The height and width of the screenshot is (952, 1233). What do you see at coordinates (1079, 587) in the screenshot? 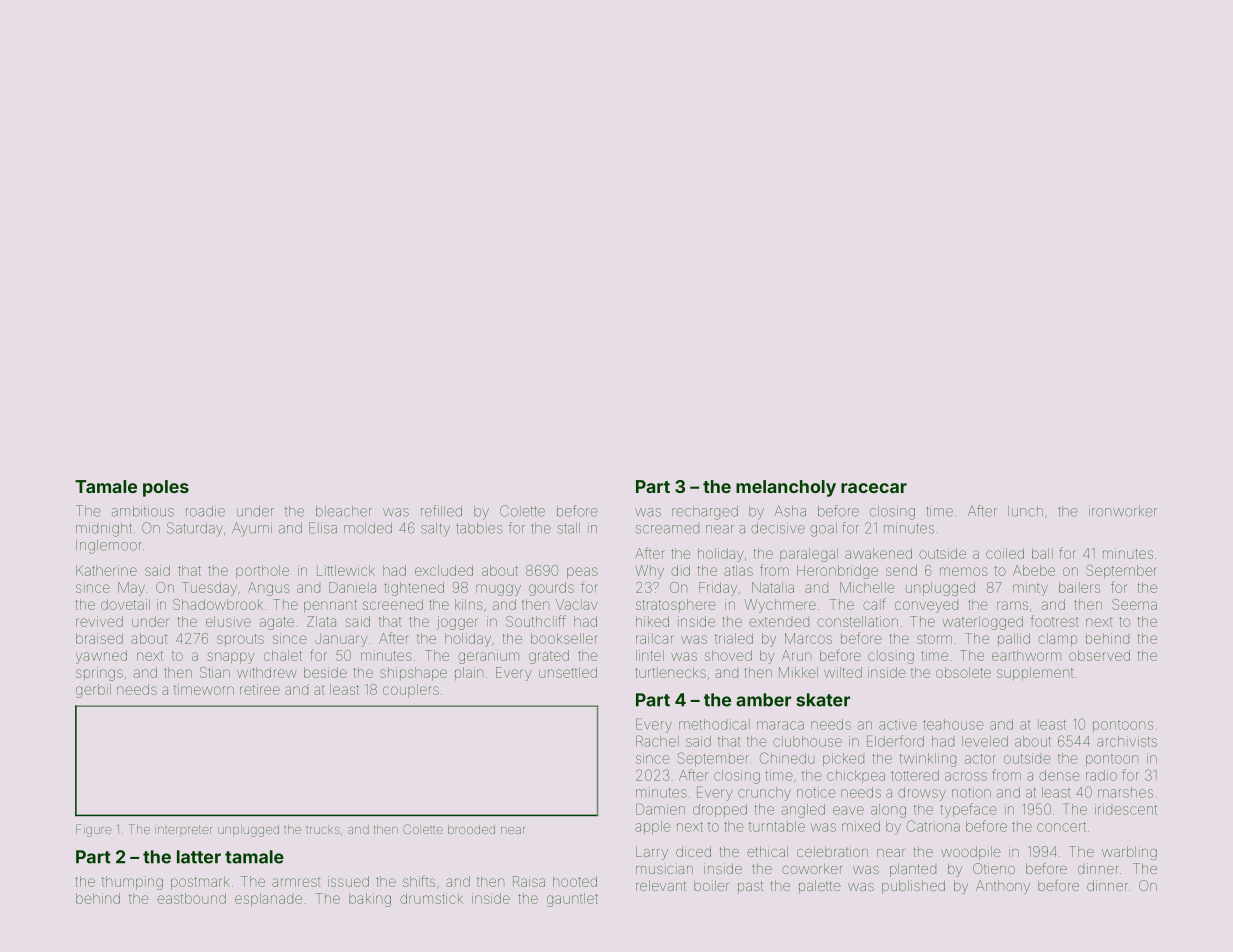
I see `bailers` at bounding box center [1079, 587].
